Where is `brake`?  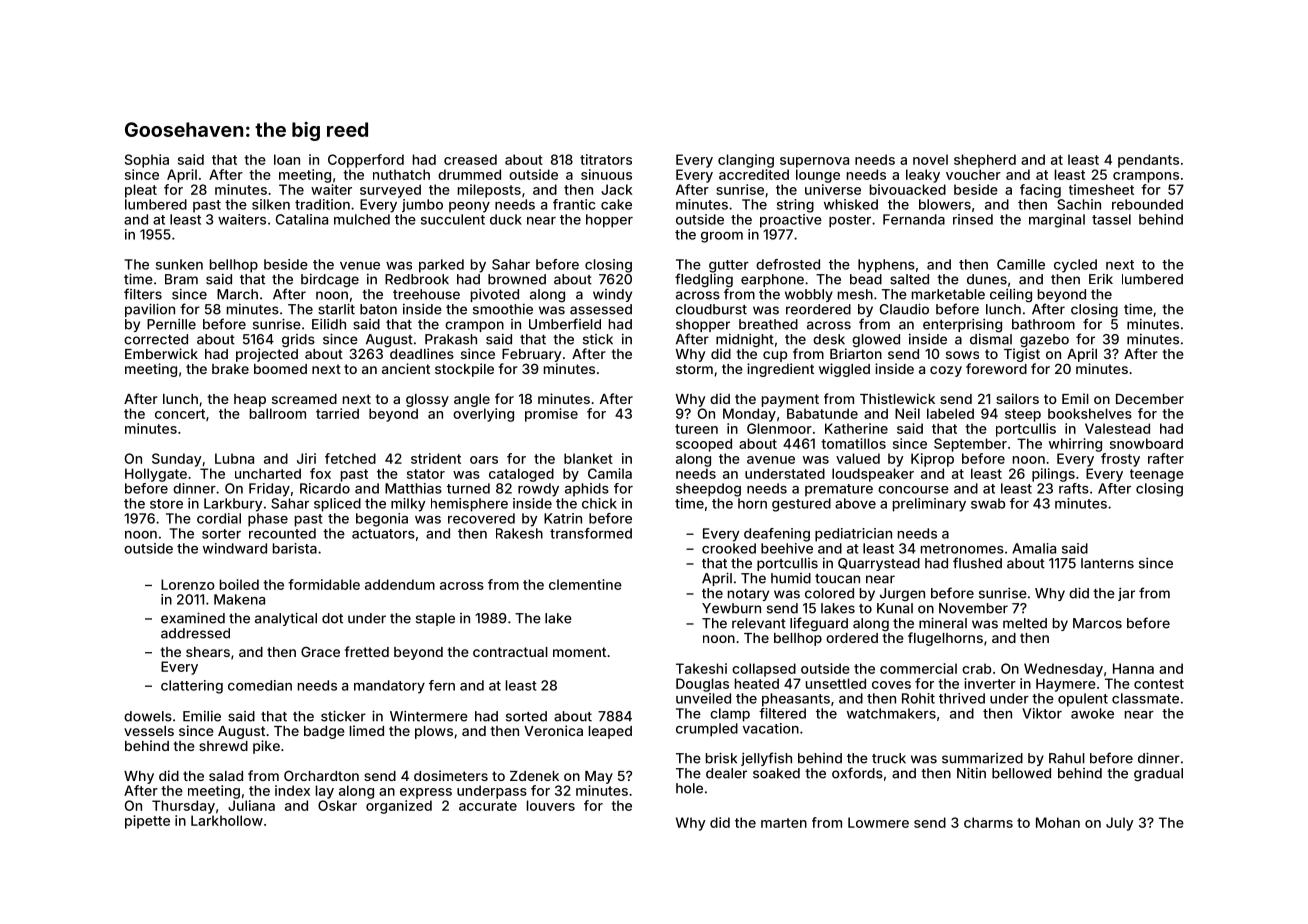 brake is located at coordinates (230, 369).
